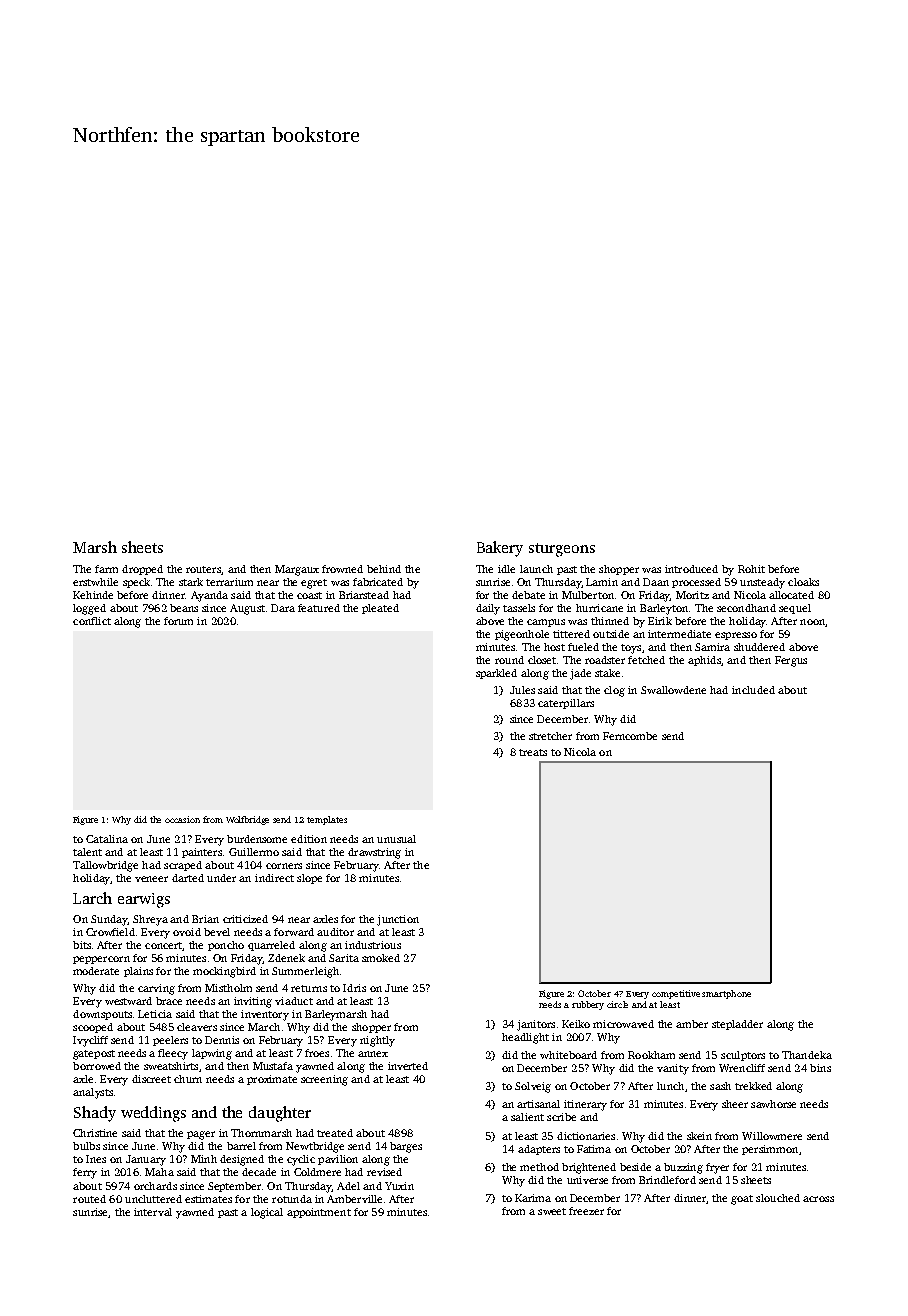  I want to click on interval, so click(153, 1212).
